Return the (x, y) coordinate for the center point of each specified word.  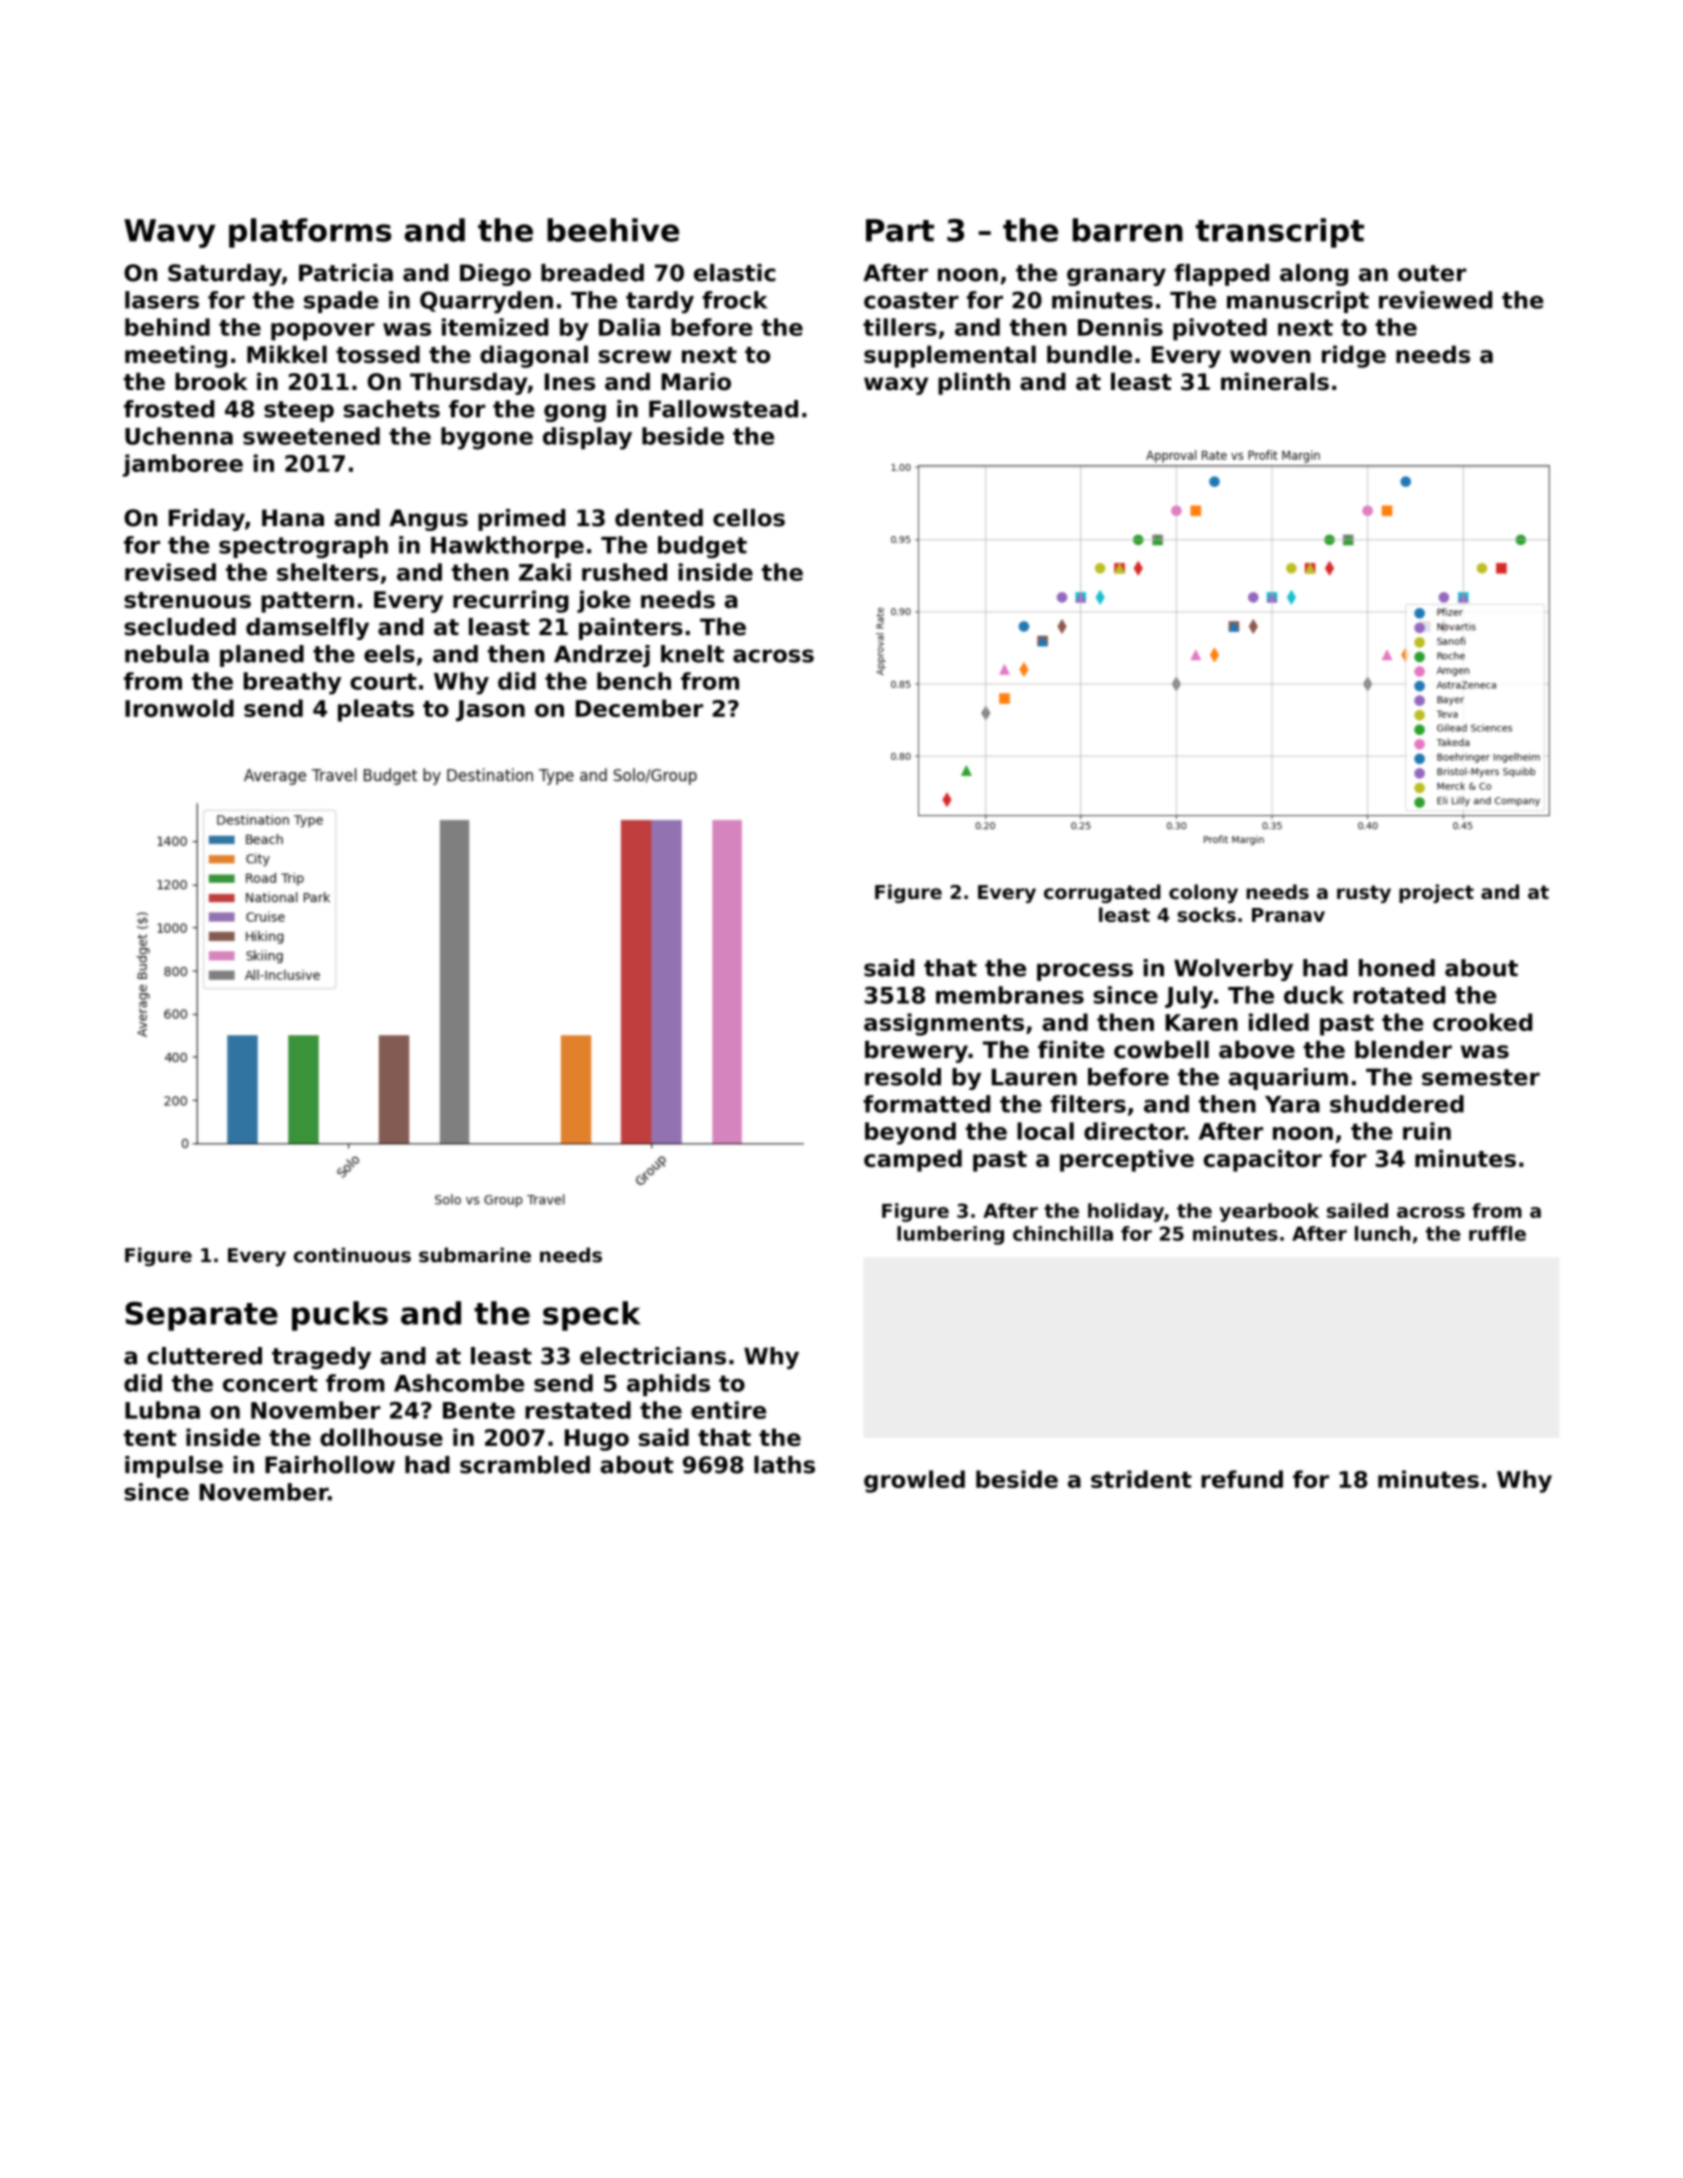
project (1436, 893)
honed (1397, 968)
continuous (352, 1255)
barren (1128, 230)
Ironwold (179, 708)
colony (1203, 893)
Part (900, 230)
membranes (1010, 995)
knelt (692, 654)
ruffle (1497, 1233)
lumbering (950, 1235)
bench (634, 681)
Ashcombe (459, 1383)
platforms (310, 233)
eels (389, 654)
